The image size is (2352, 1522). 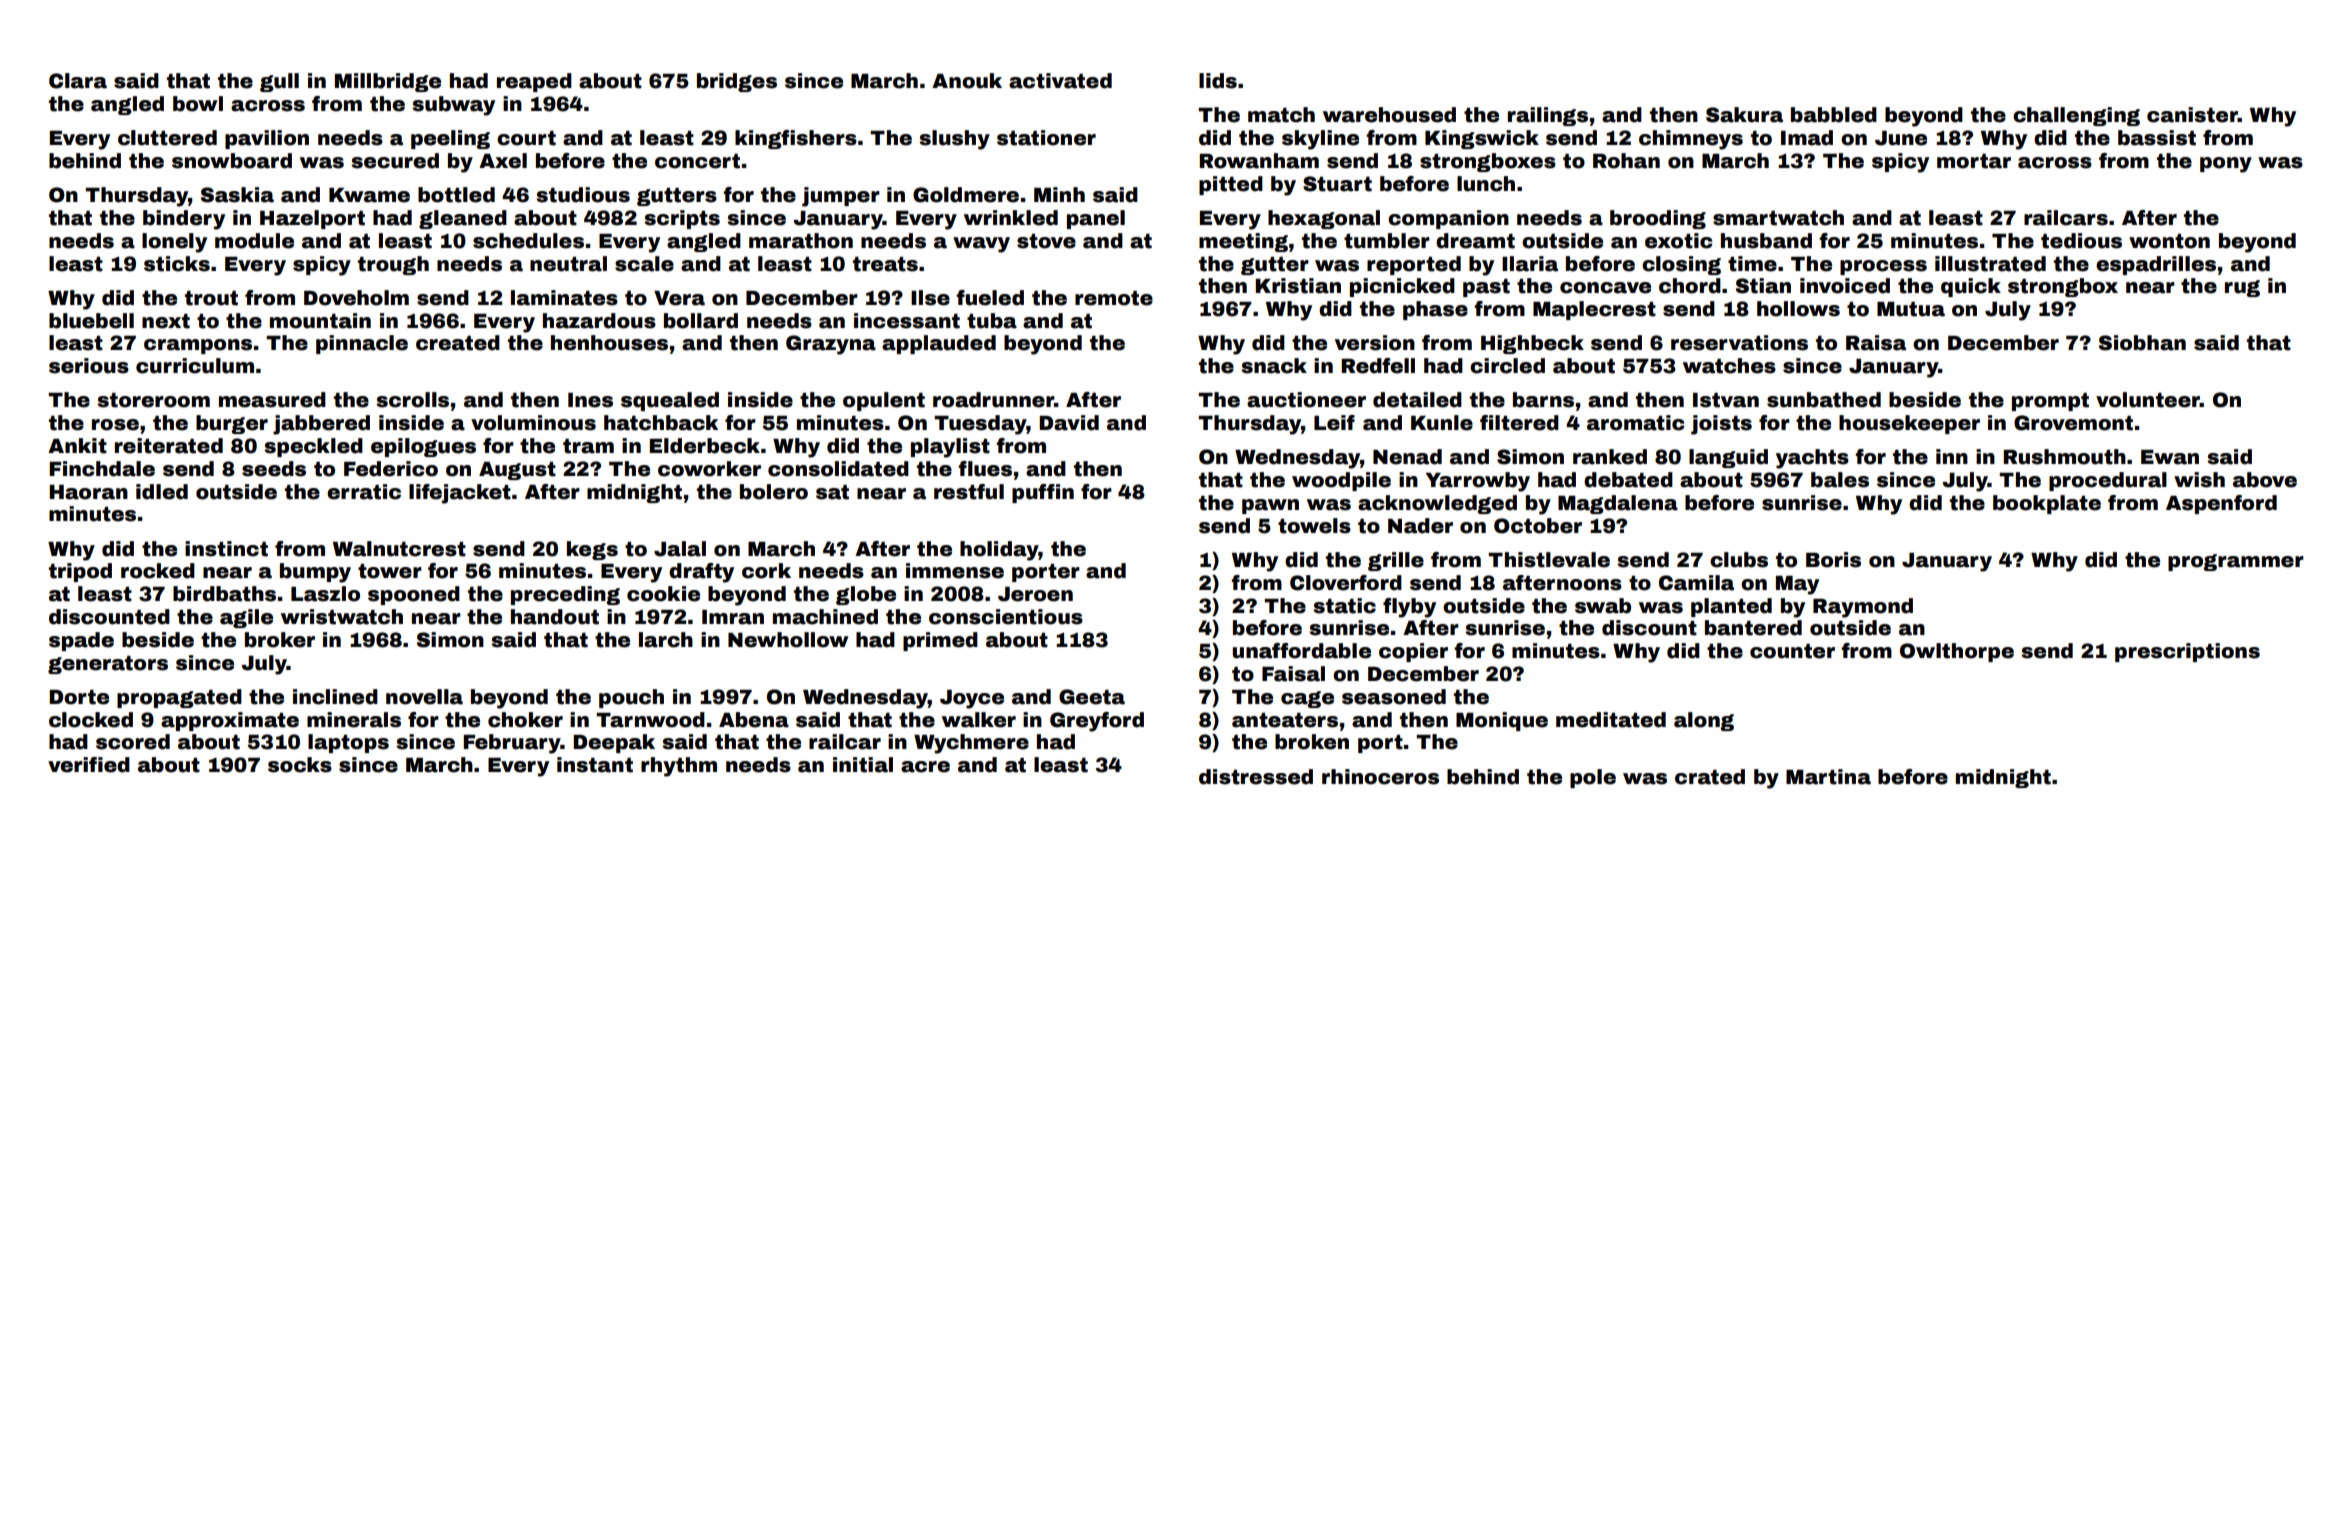 I want to click on bridges, so click(x=737, y=82).
